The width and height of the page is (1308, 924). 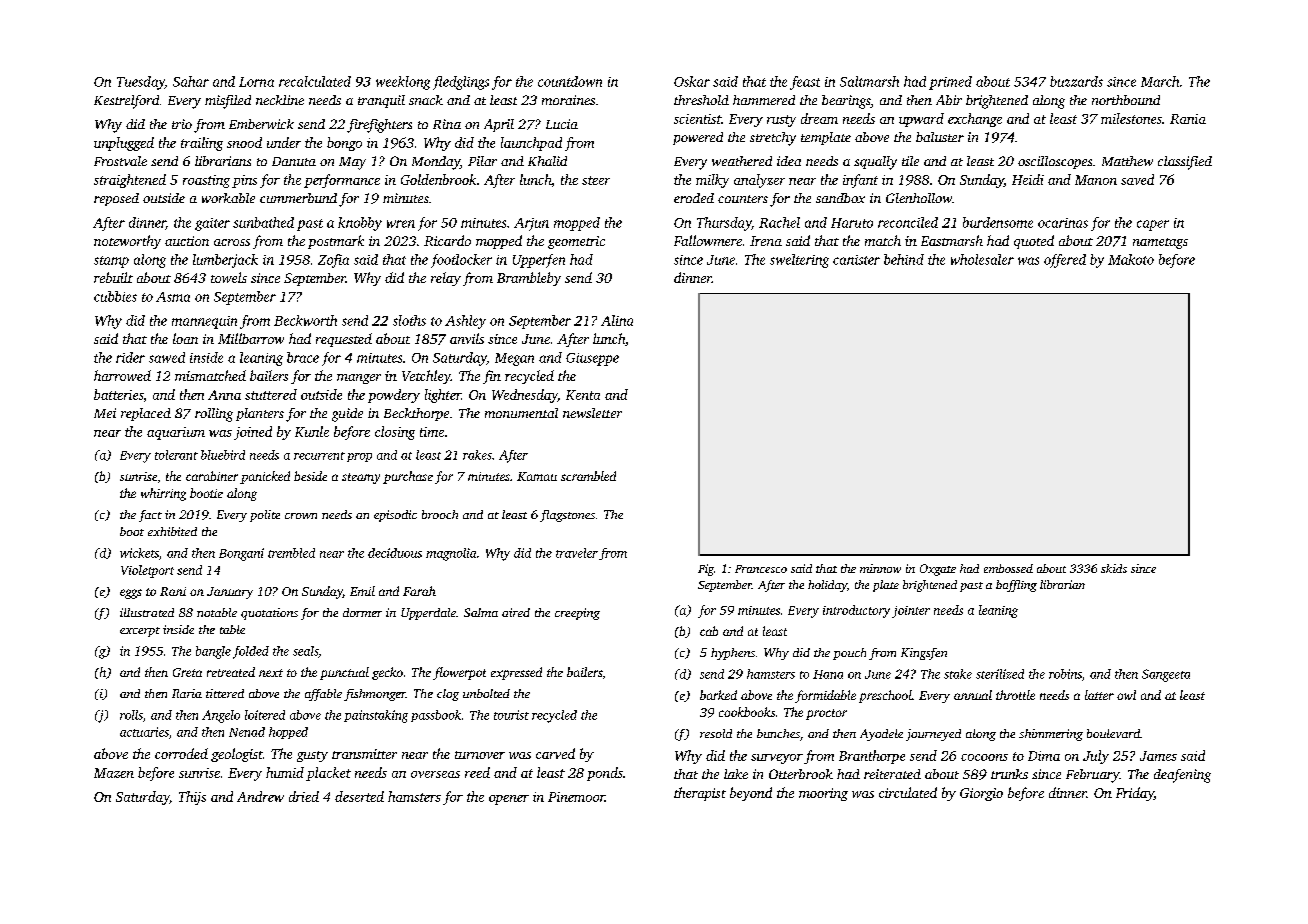 What do you see at coordinates (596, 180) in the page?
I see `steer` at bounding box center [596, 180].
